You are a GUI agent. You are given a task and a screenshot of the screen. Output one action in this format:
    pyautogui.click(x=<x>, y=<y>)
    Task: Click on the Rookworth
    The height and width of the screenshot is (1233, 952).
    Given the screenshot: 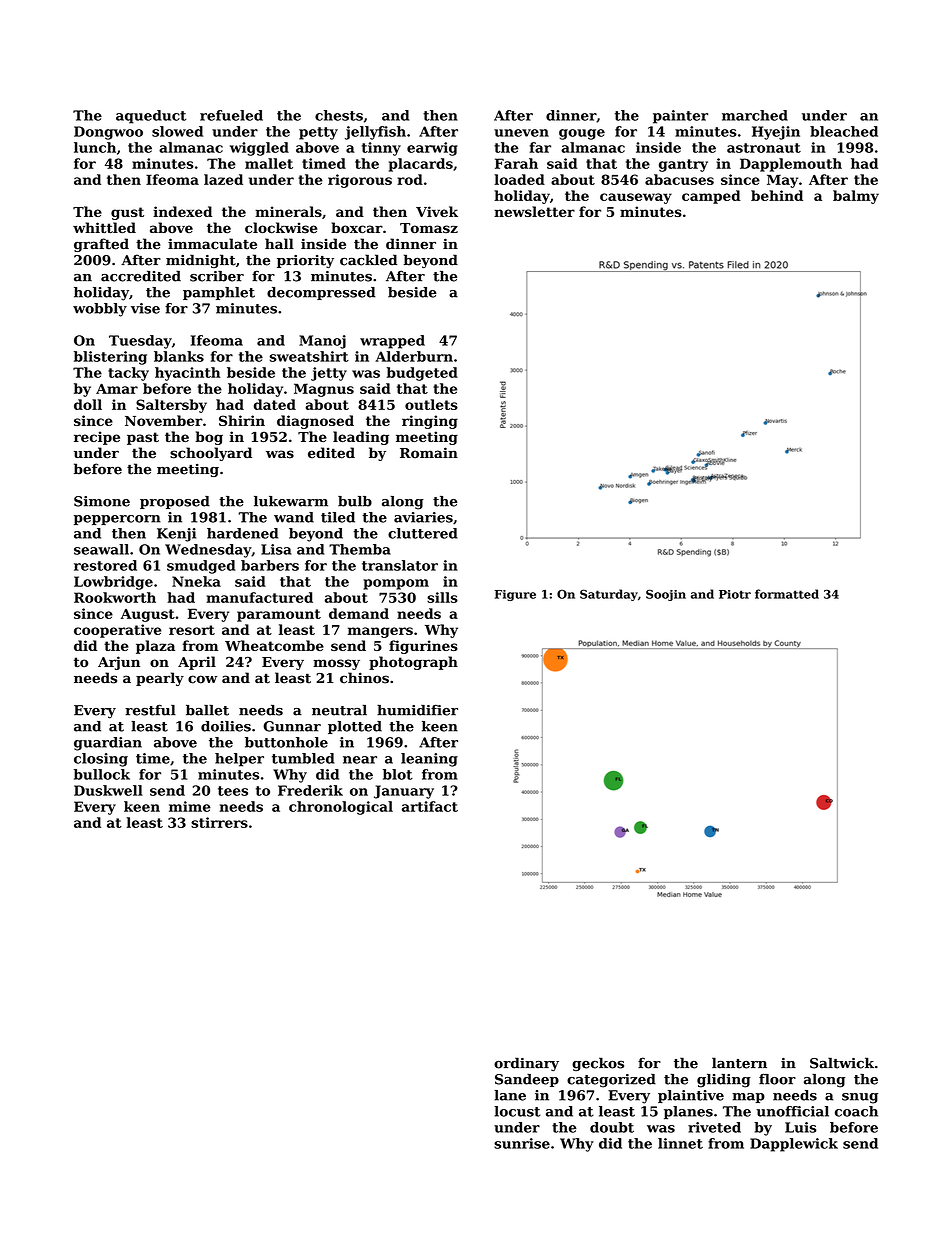 What is the action you would take?
    pyautogui.click(x=115, y=597)
